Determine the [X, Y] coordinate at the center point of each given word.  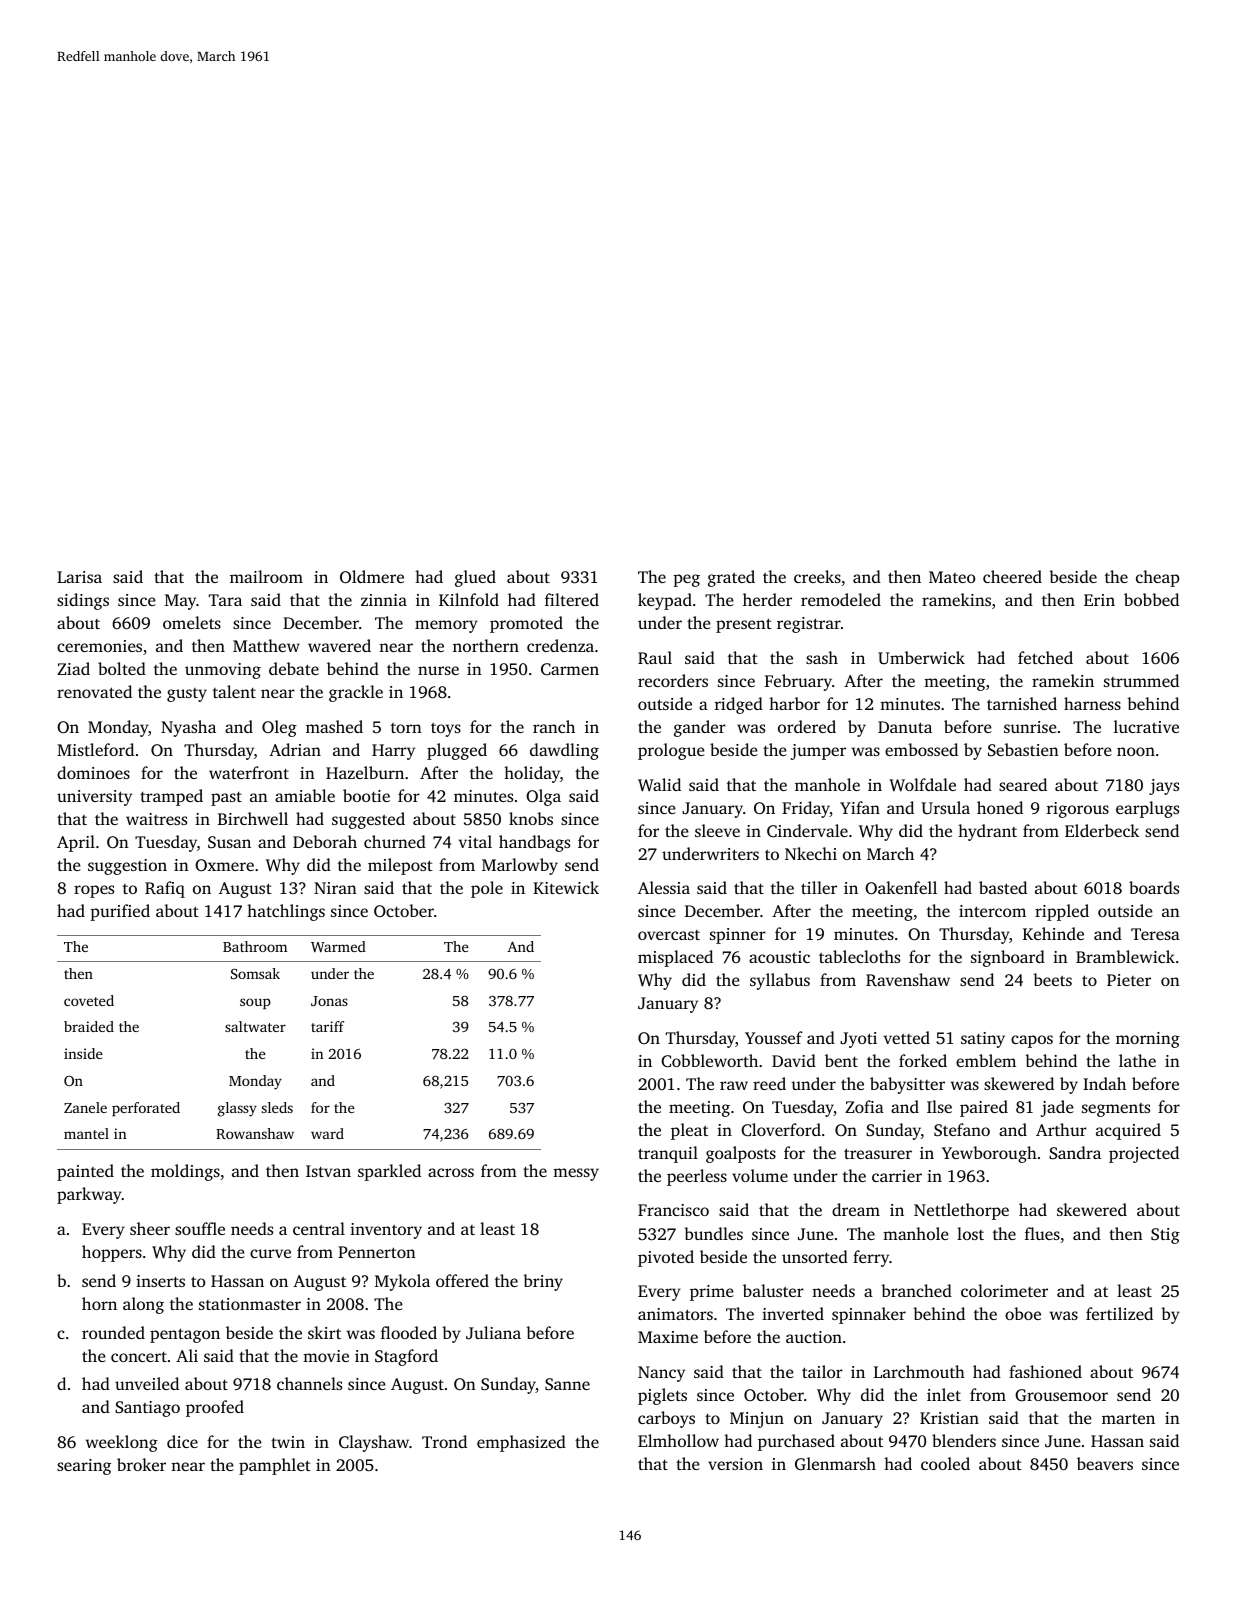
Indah [1104, 1083]
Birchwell [253, 818]
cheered [1012, 576]
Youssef [774, 1037]
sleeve [717, 830]
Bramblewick [1125, 956]
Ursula [945, 808]
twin [288, 1442]
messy [576, 1174]
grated [731, 578]
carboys [666, 1419]
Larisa [79, 577]
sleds [277, 1107]
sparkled [389, 1172]
